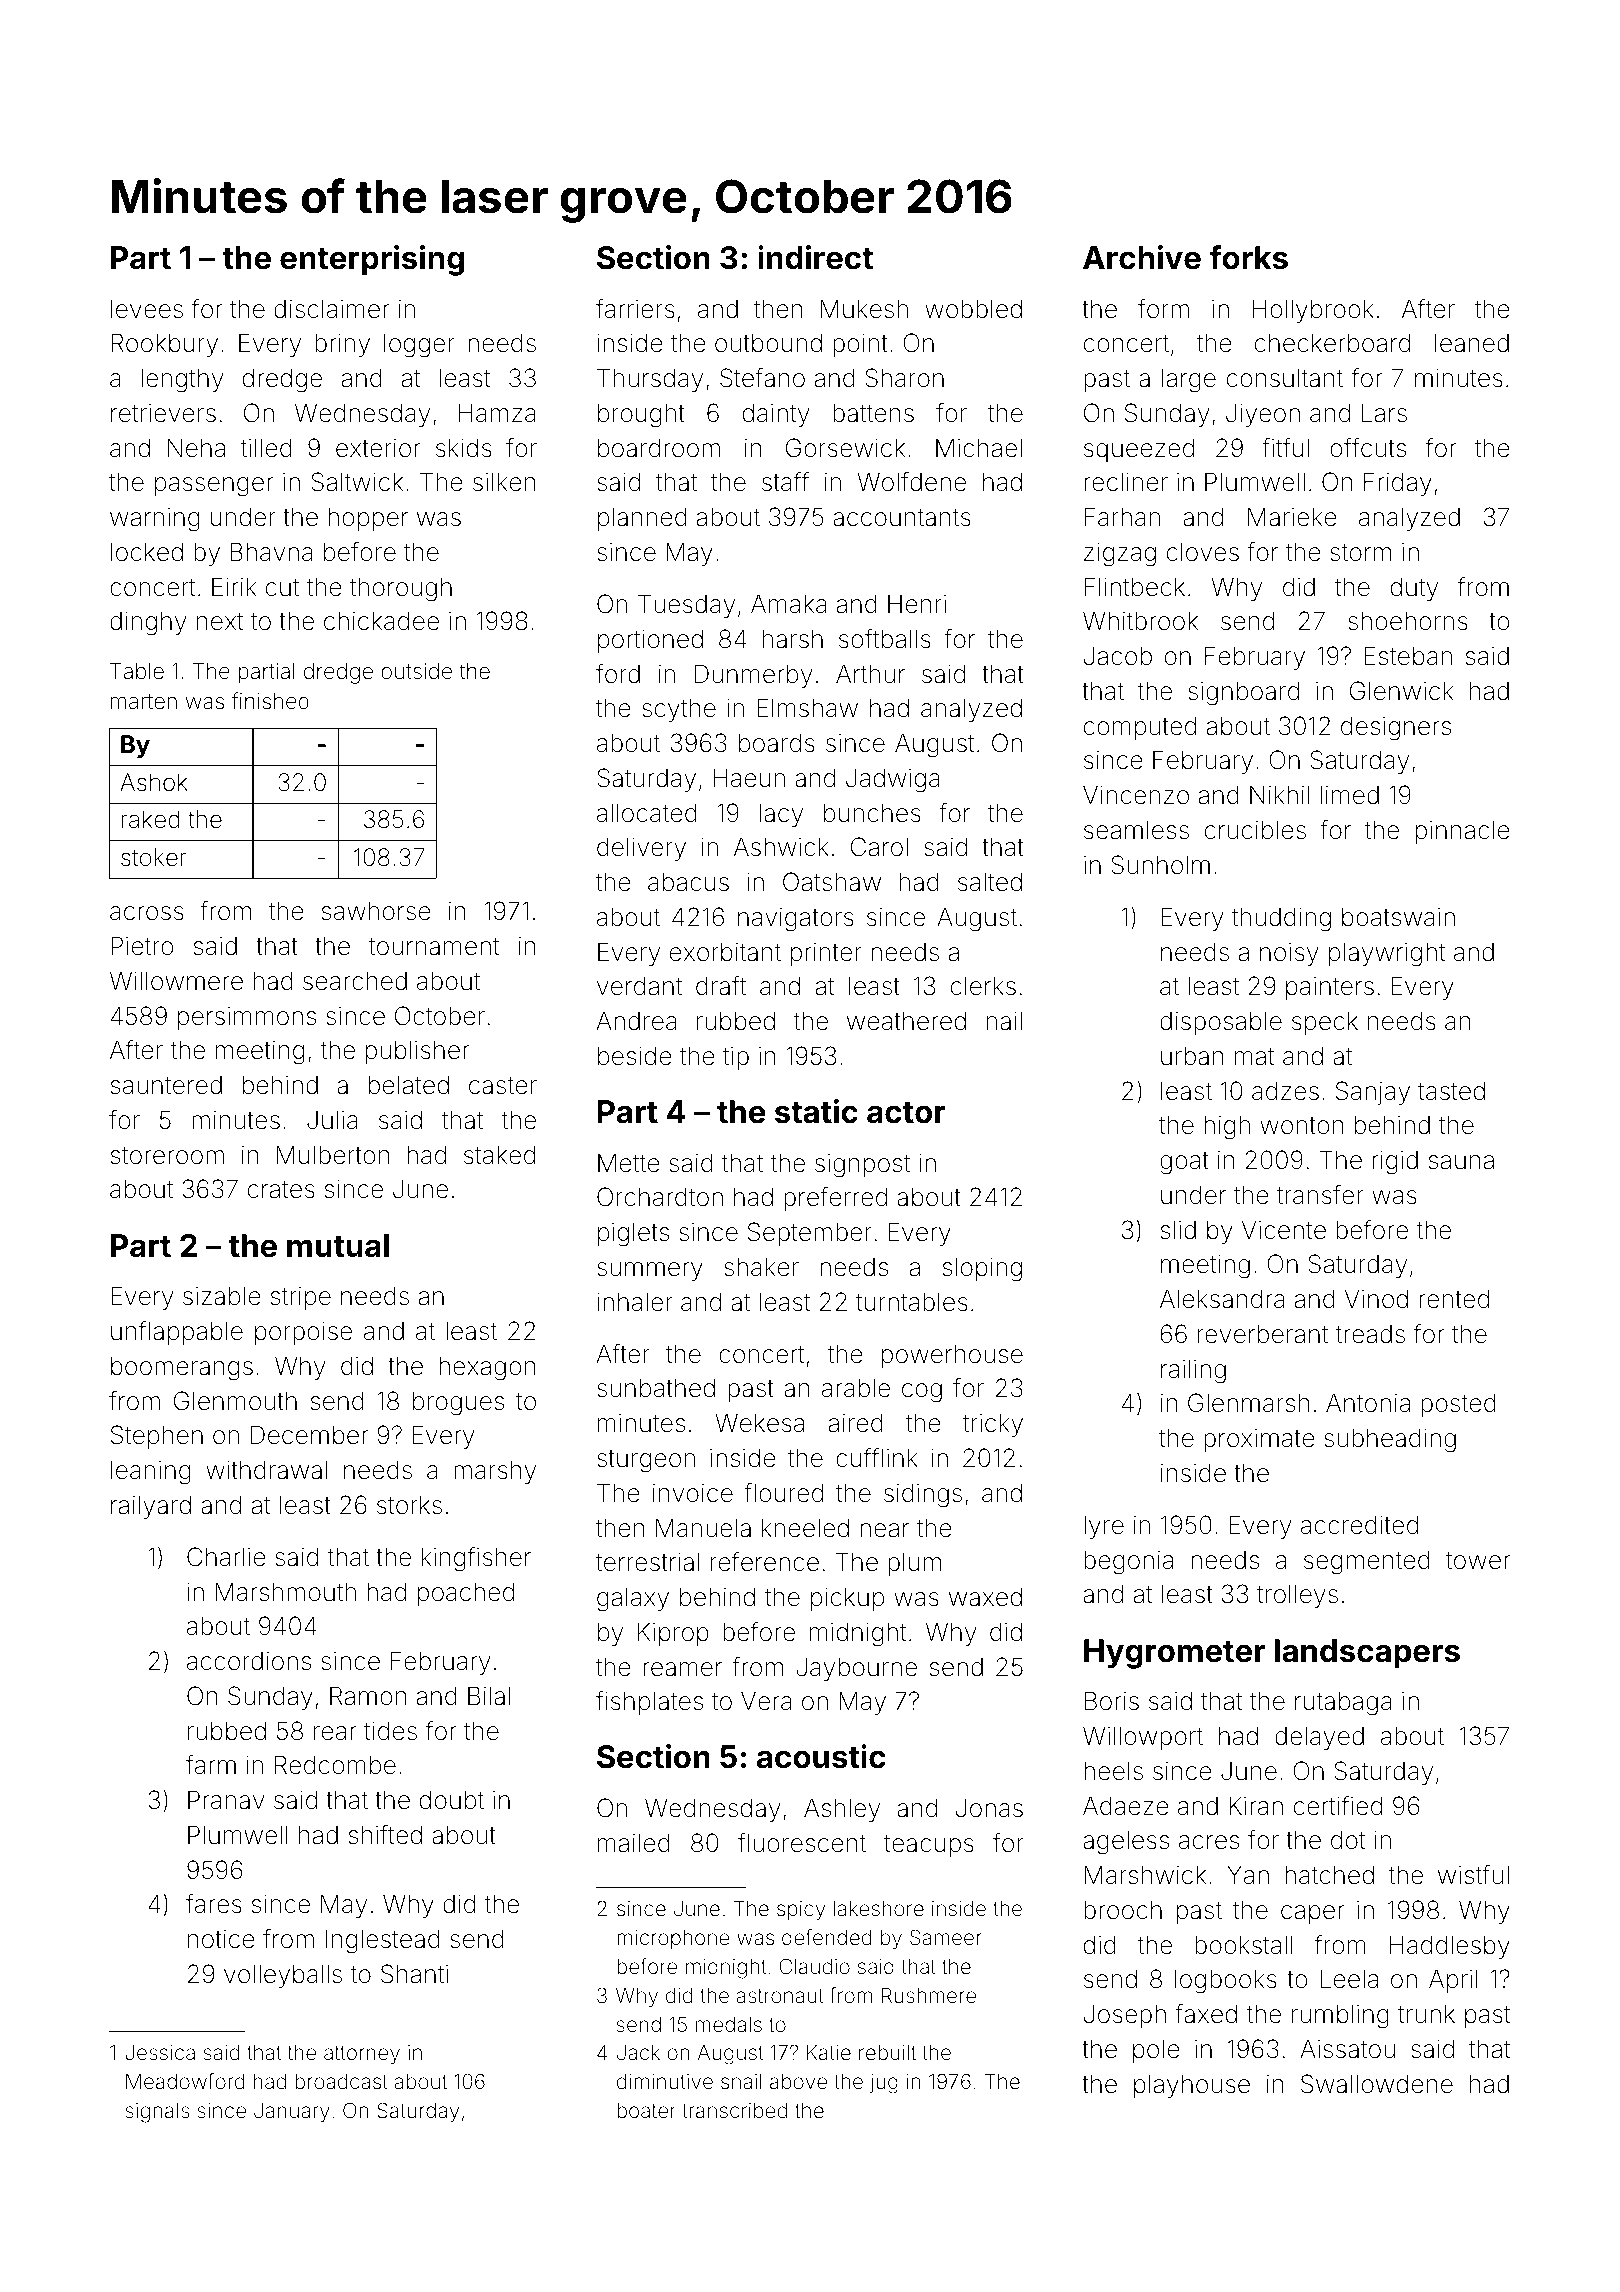 The width and height of the page is (1620, 2292). What do you see at coordinates (815, 257) in the page?
I see `indirect` at bounding box center [815, 257].
